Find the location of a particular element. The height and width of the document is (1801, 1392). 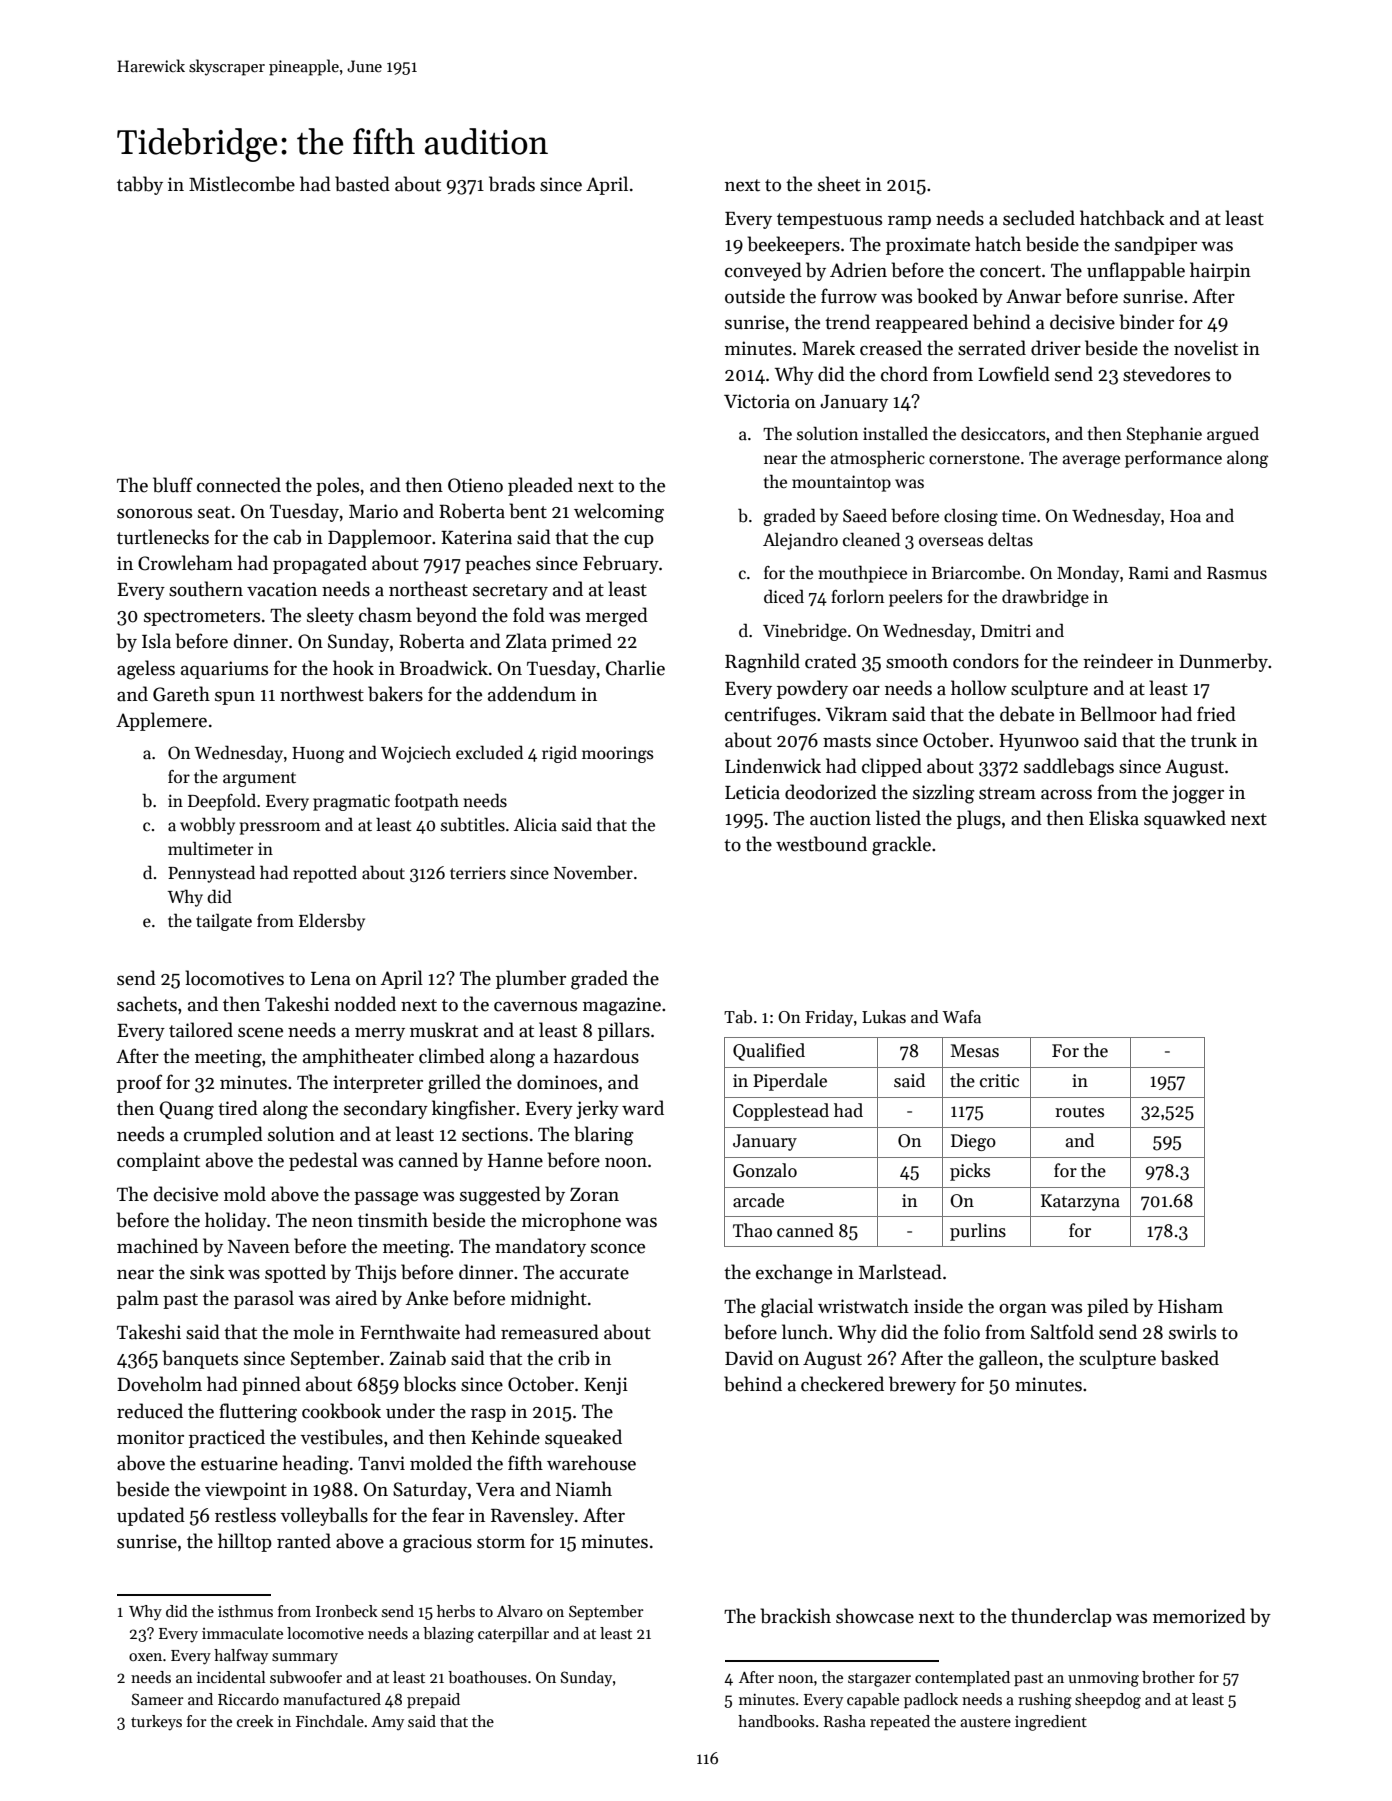

Piperdale is located at coordinates (790, 1082).
